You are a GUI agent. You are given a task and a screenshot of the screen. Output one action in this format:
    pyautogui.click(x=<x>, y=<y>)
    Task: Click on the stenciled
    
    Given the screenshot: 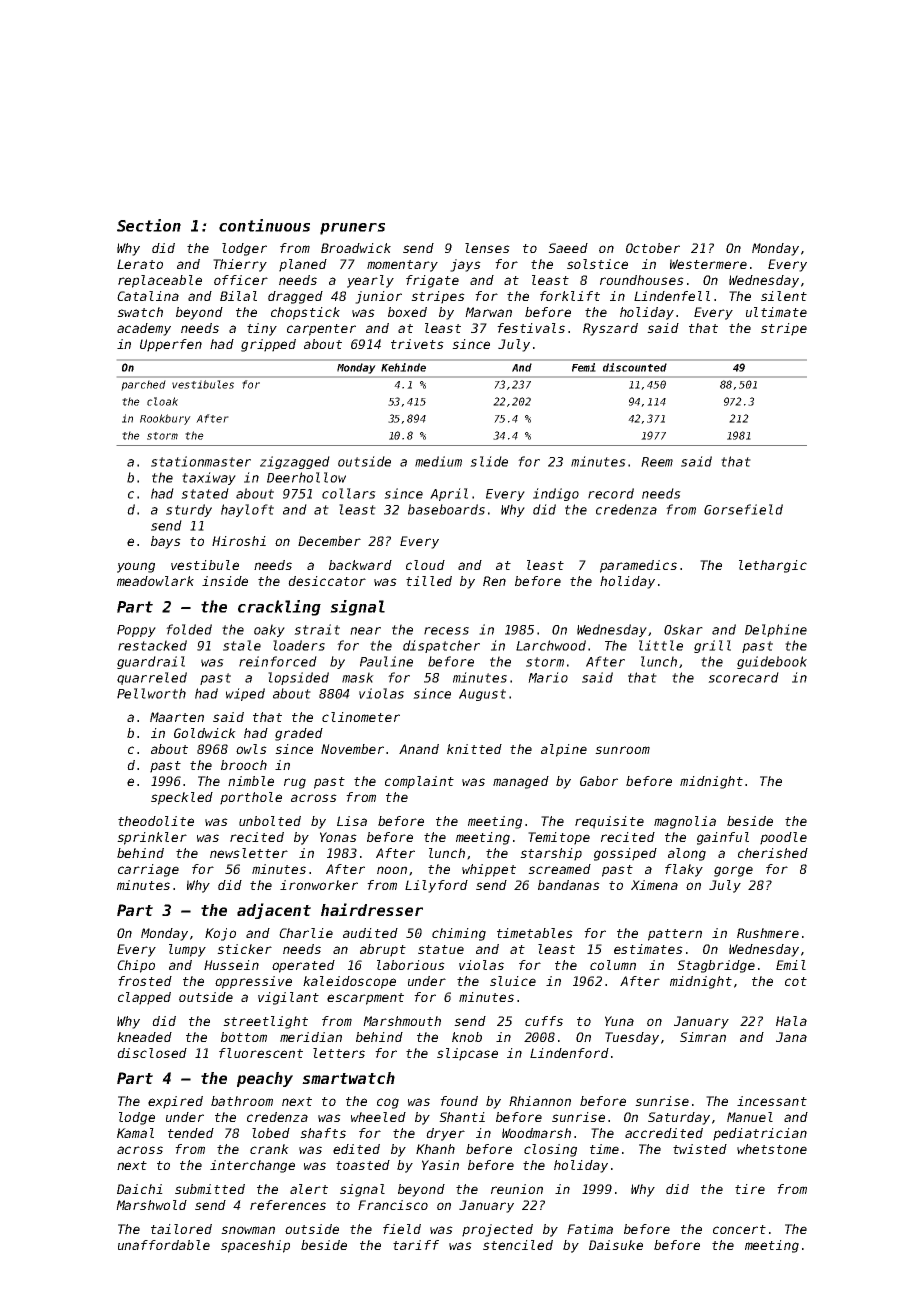 What is the action you would take?
    pyautogui.click(x=518, y=1245)
